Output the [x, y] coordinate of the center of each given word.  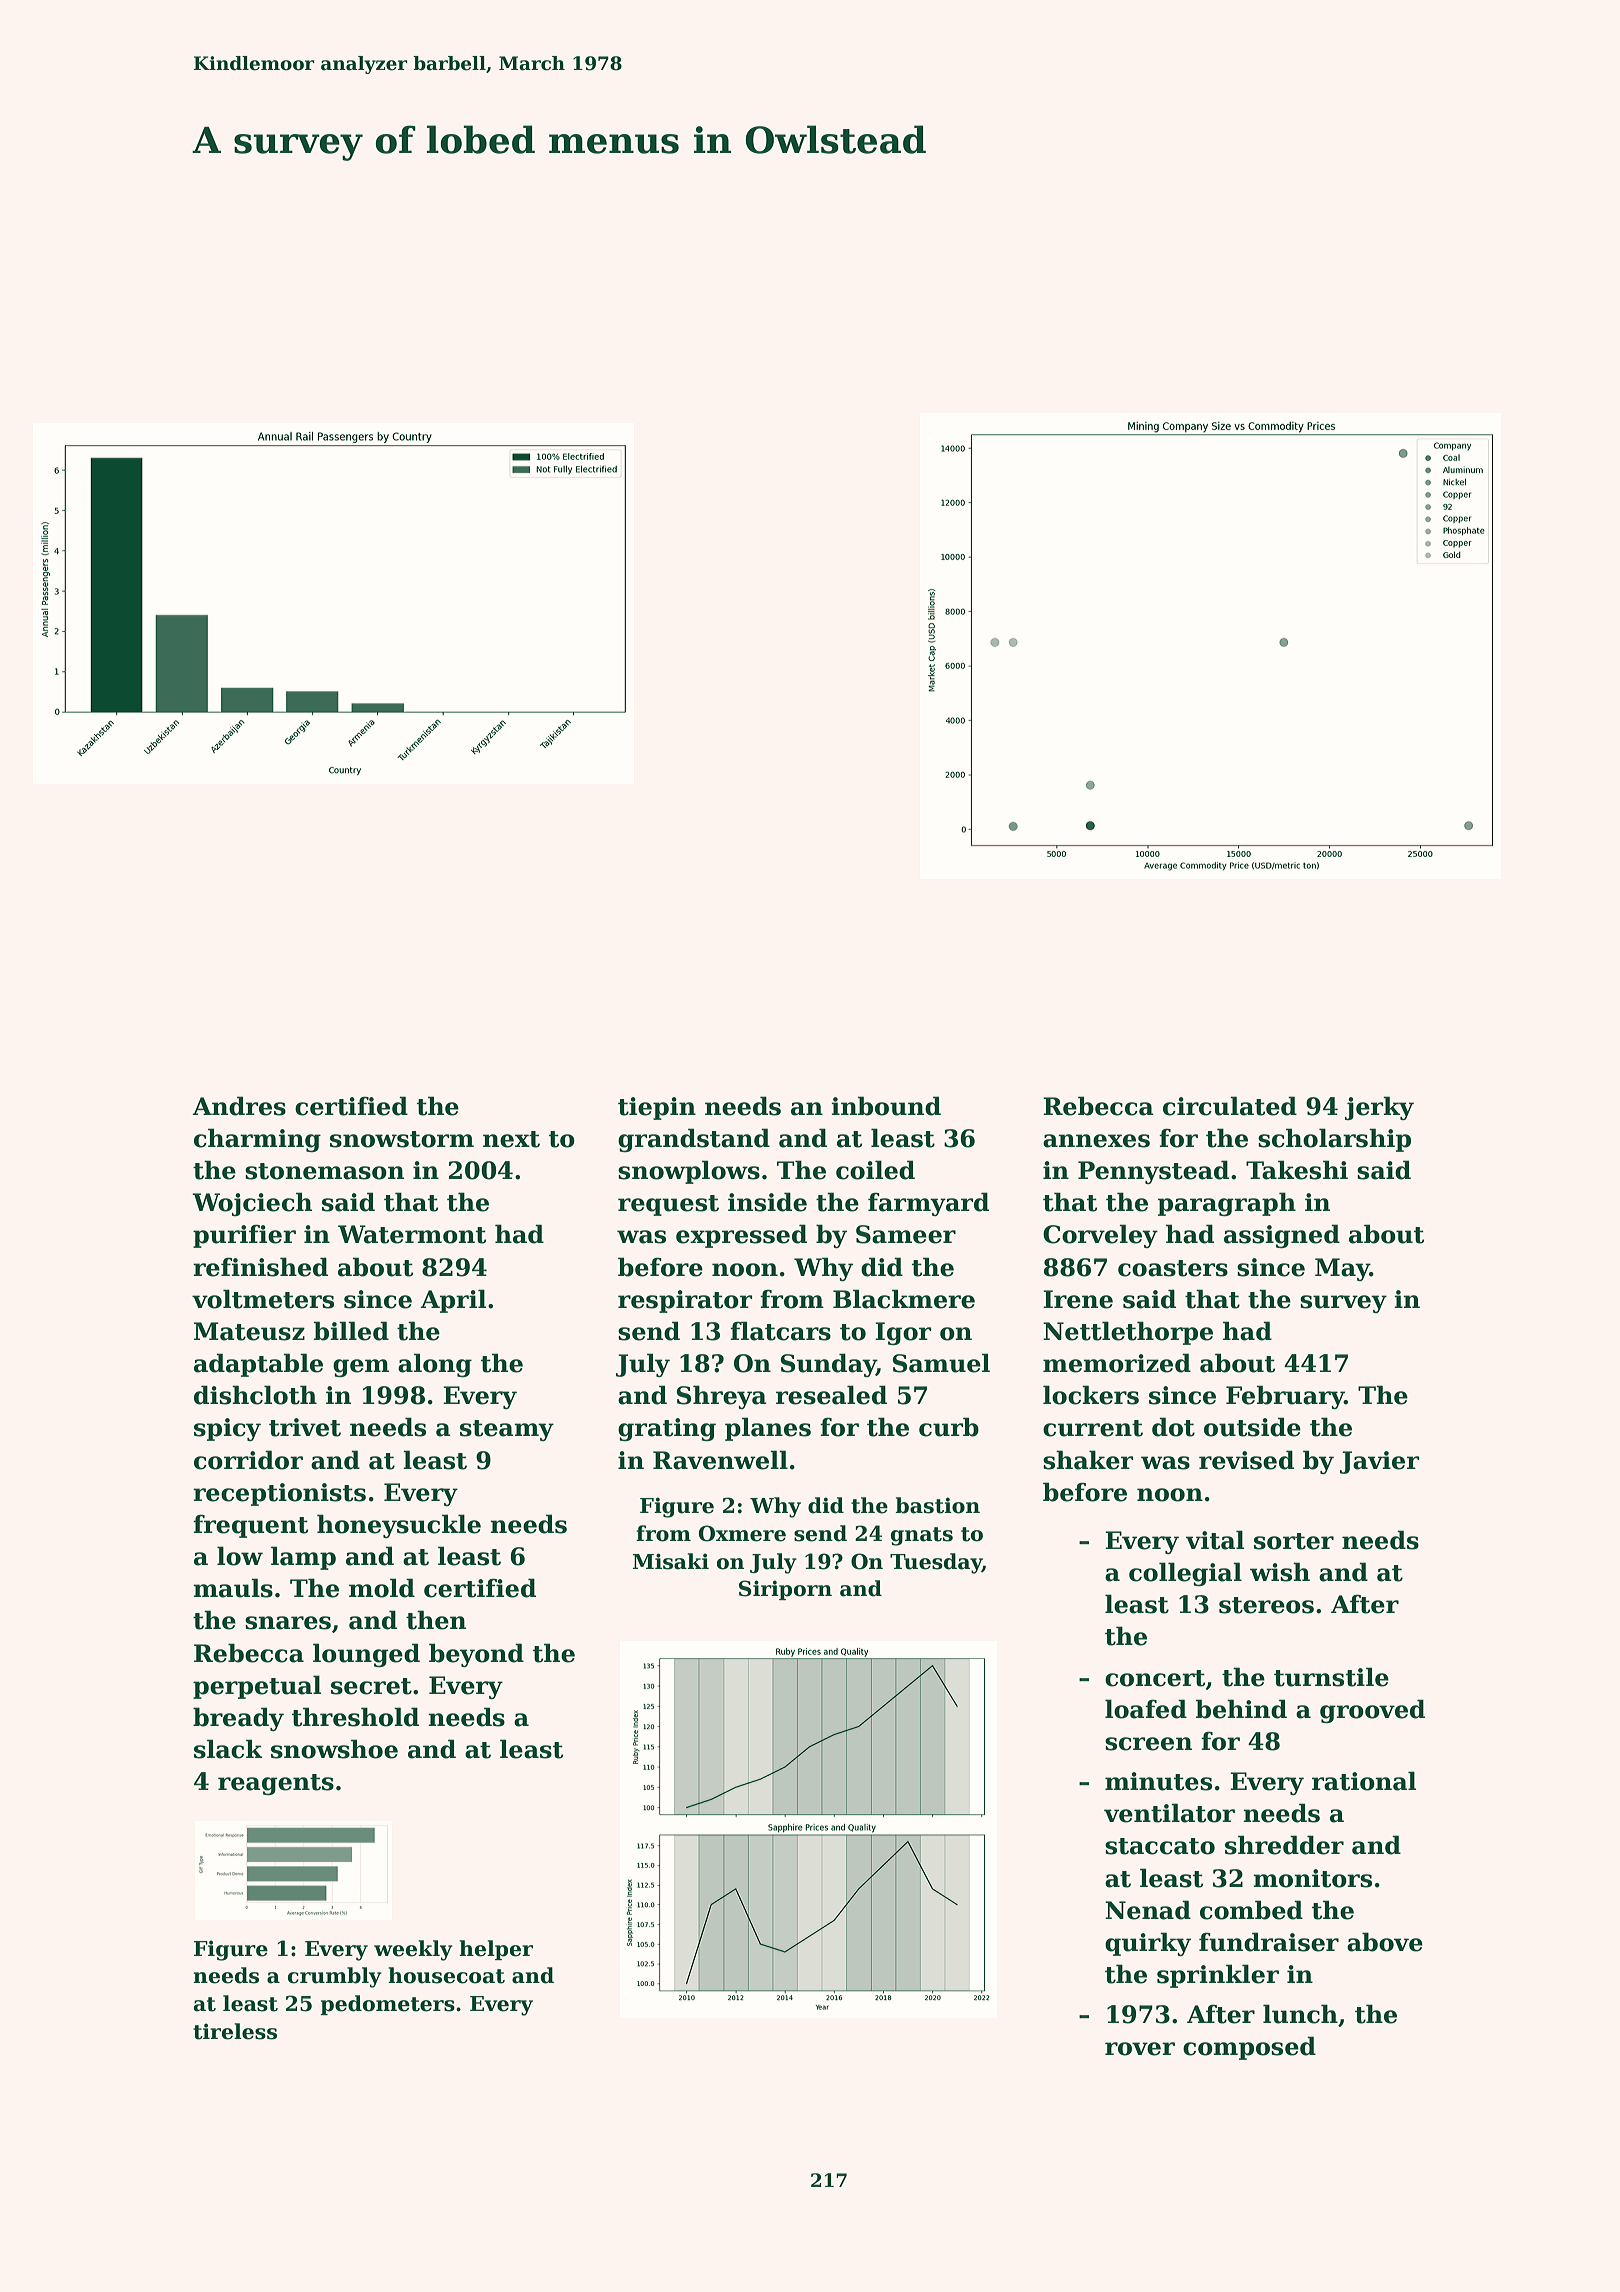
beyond [476, 1655]
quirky [1148, 1944]
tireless [235, 2031]
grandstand [694, 1140]
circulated [1230, 1106]
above [1385, 1942]
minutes [1158, 1781]
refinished [260, 1267]
